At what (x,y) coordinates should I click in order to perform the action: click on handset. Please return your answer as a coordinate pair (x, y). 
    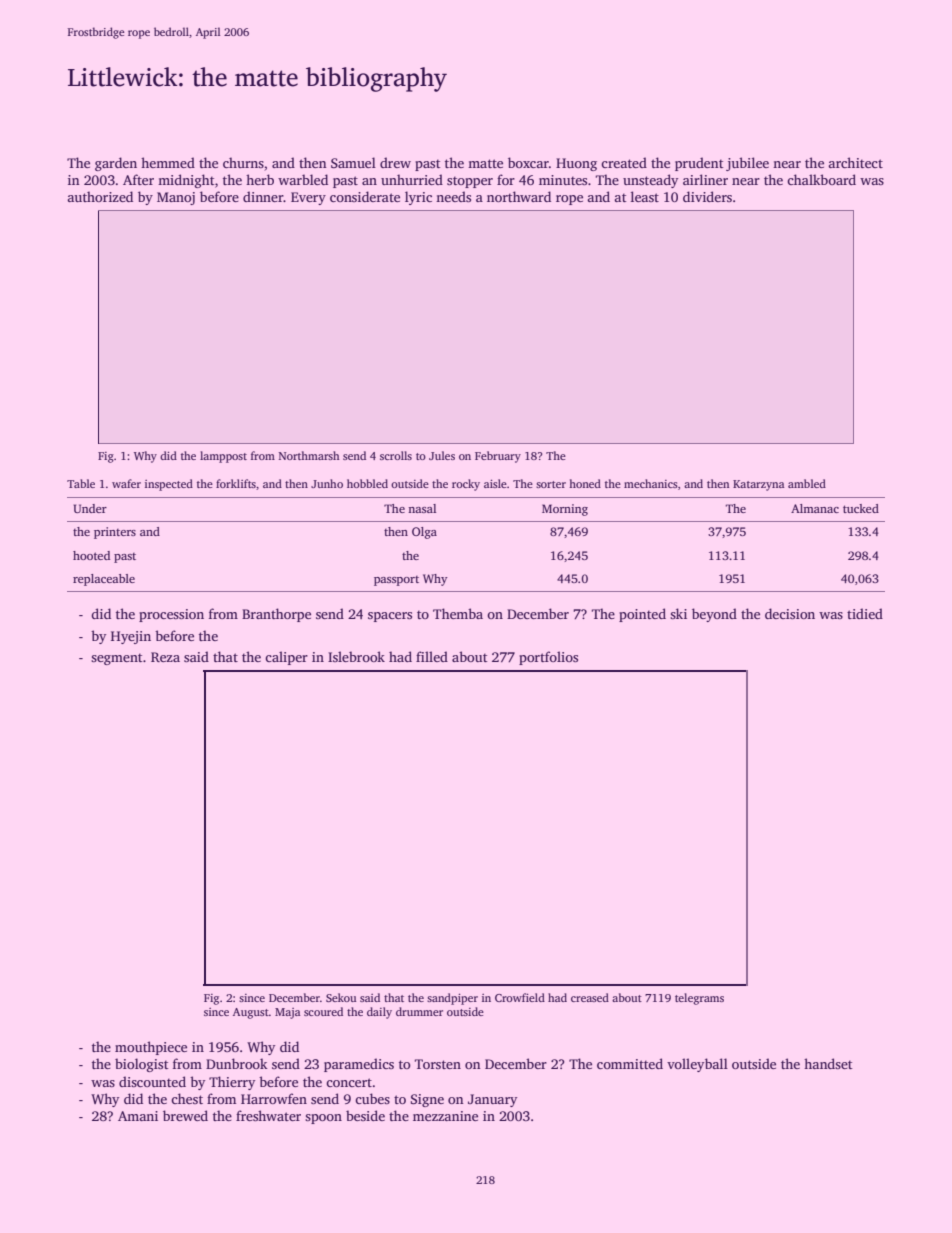
    Looking at the image, I should click on (828, 1063).
